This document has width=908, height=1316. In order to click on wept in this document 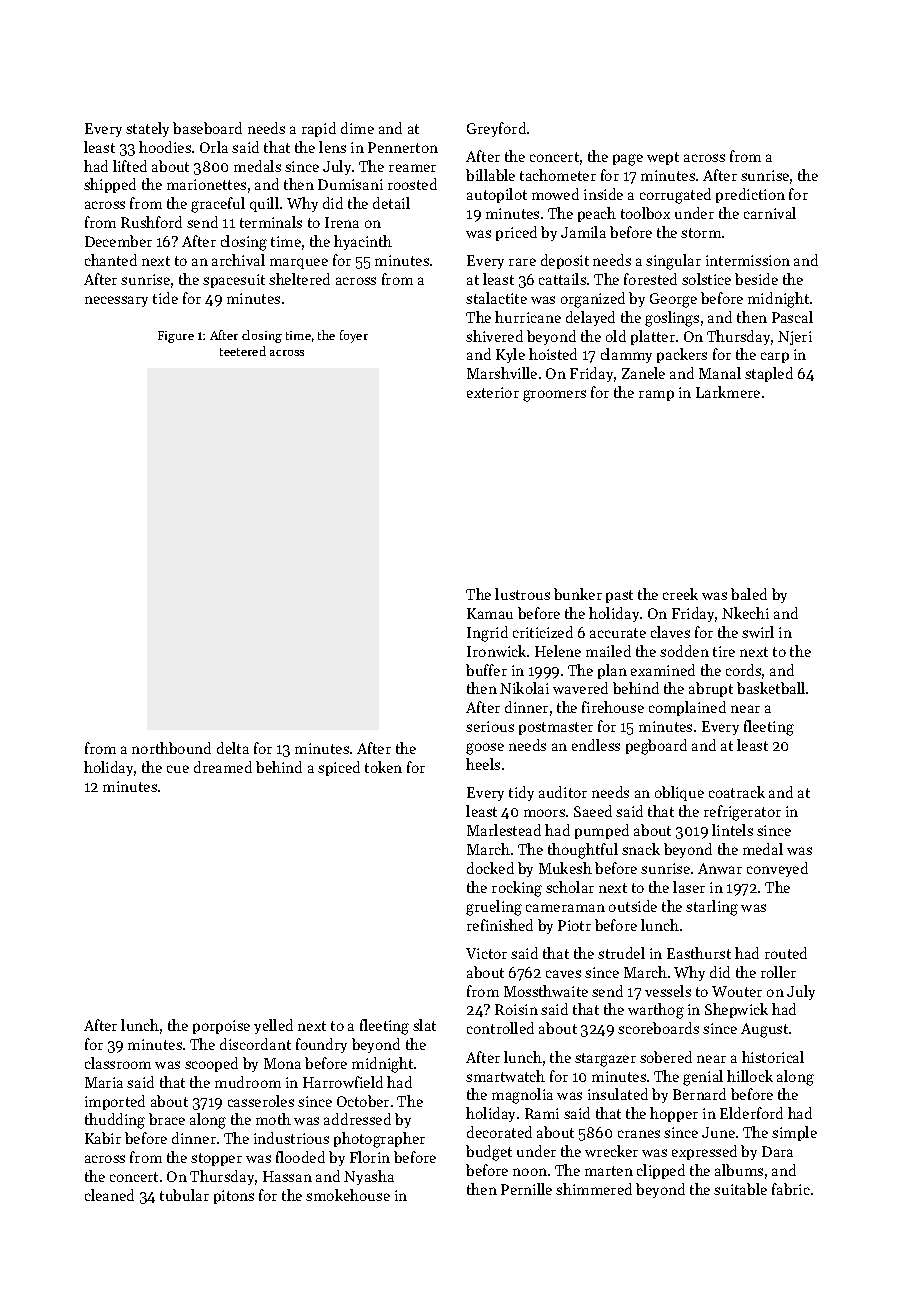, I will do `click(663, 158)`.
